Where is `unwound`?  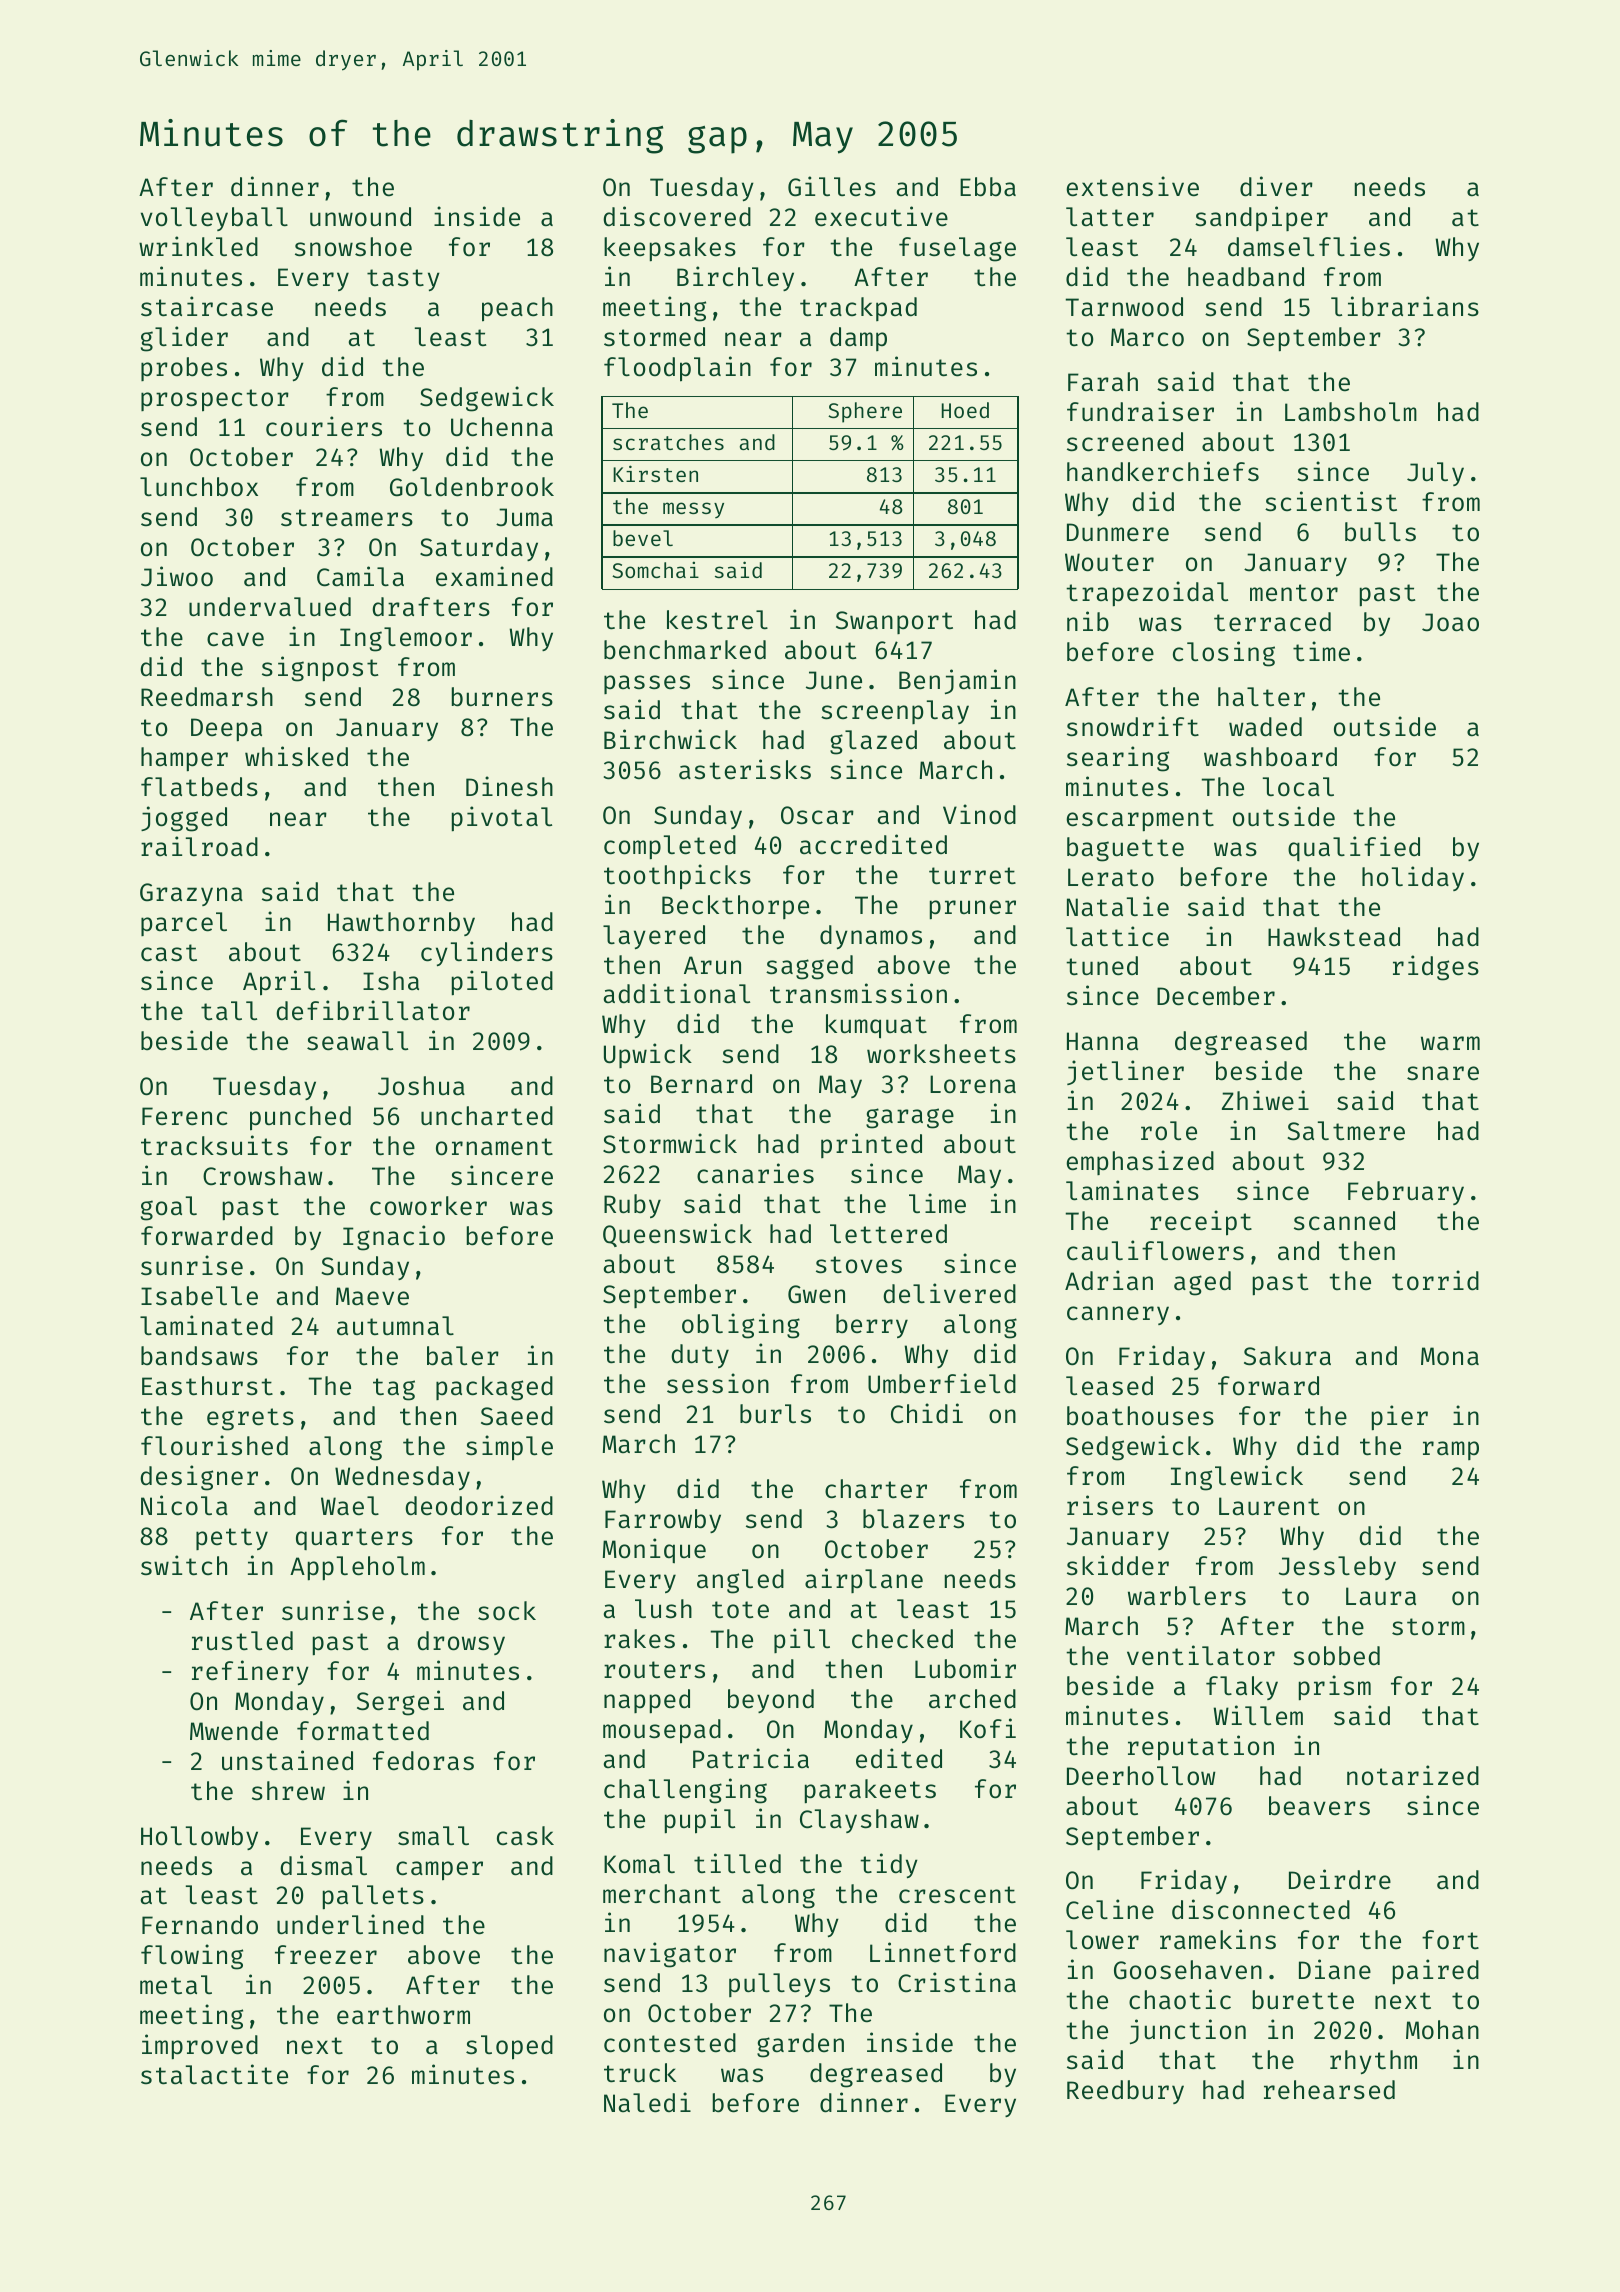 unwound is located at coordinates (360, 217).
